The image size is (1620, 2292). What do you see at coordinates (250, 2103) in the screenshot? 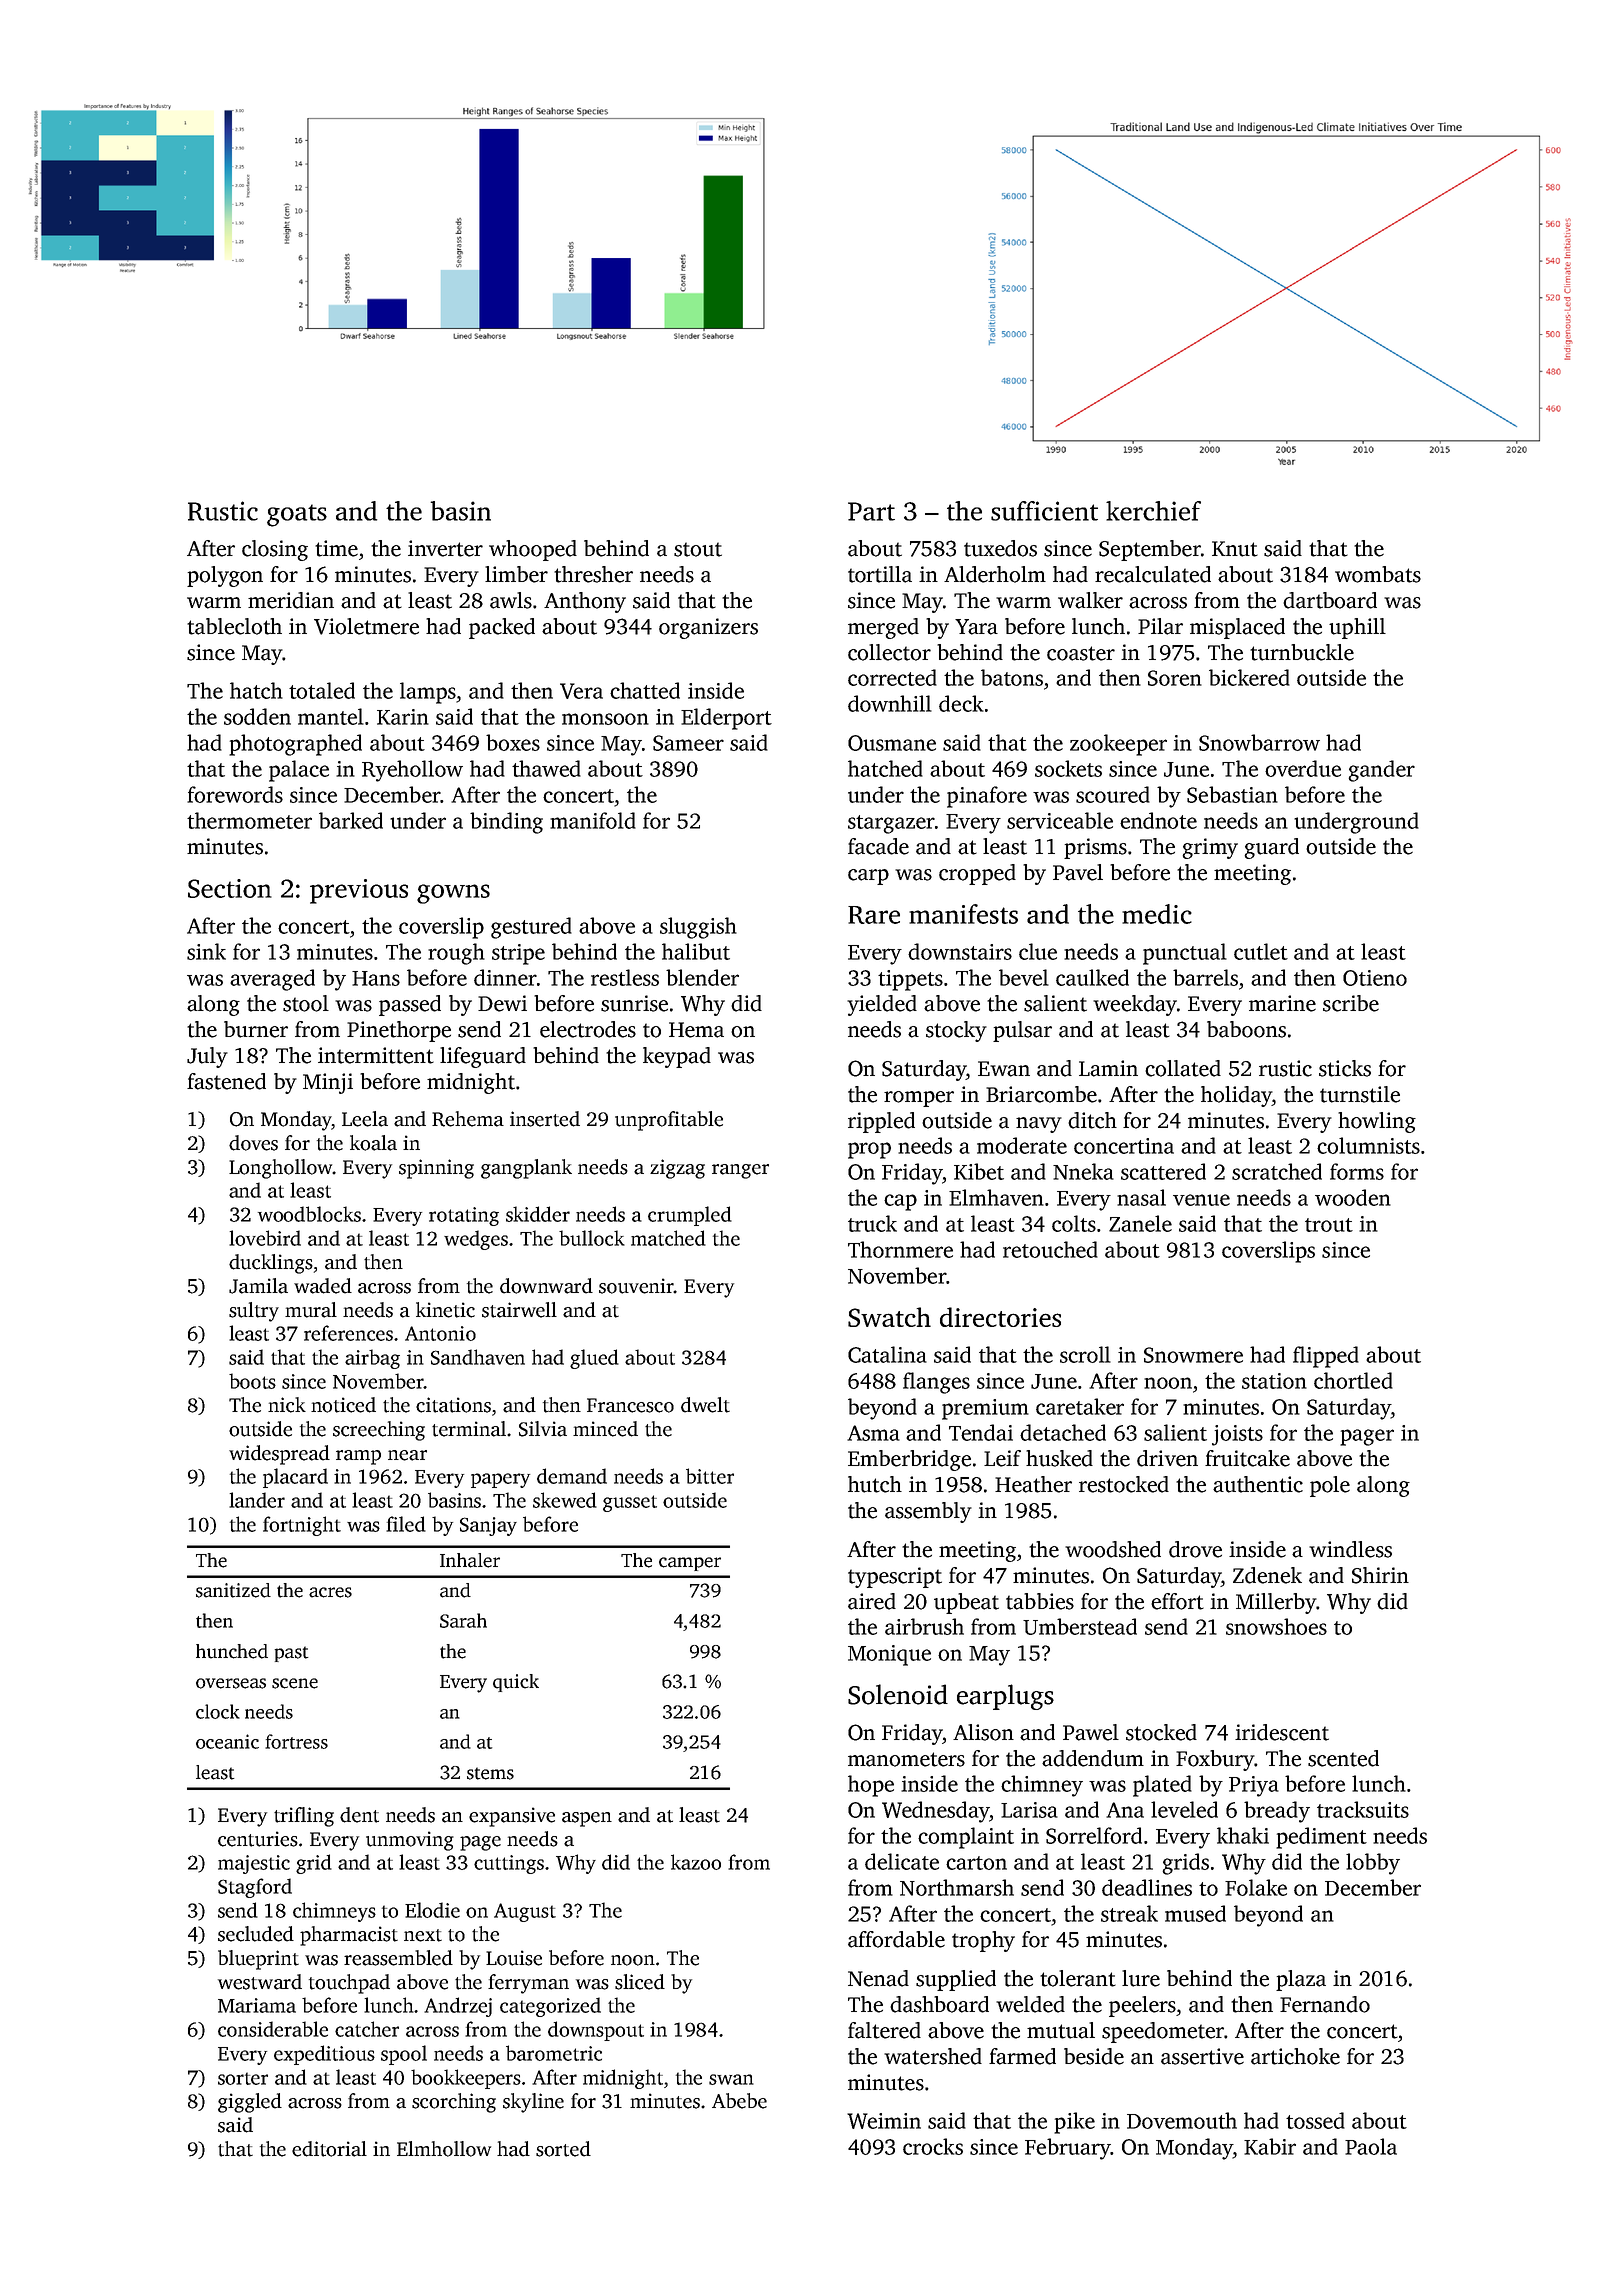
I see `giggled` at bounding box center [250, 2103].
